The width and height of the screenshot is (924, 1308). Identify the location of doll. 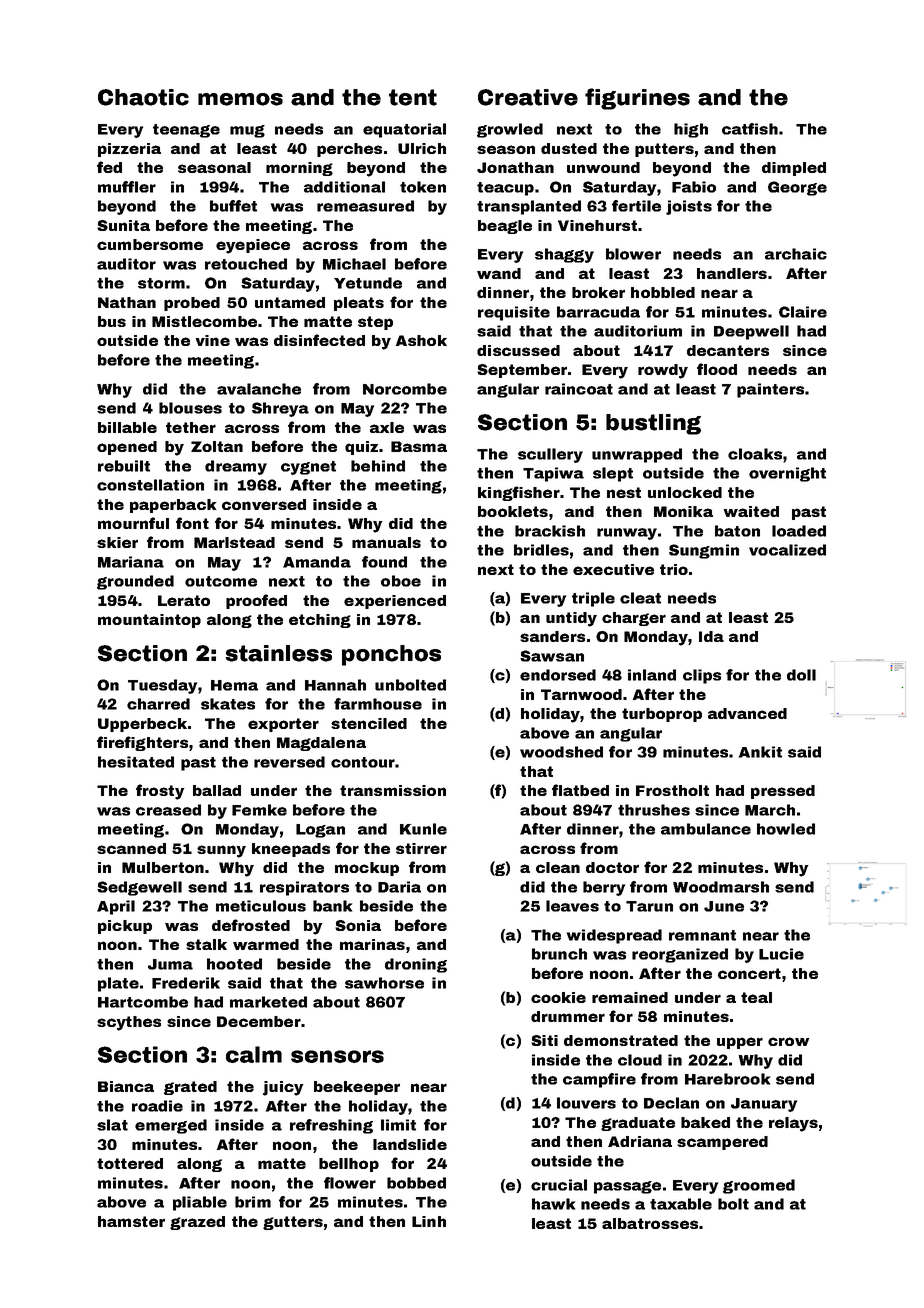
(801, 675).
